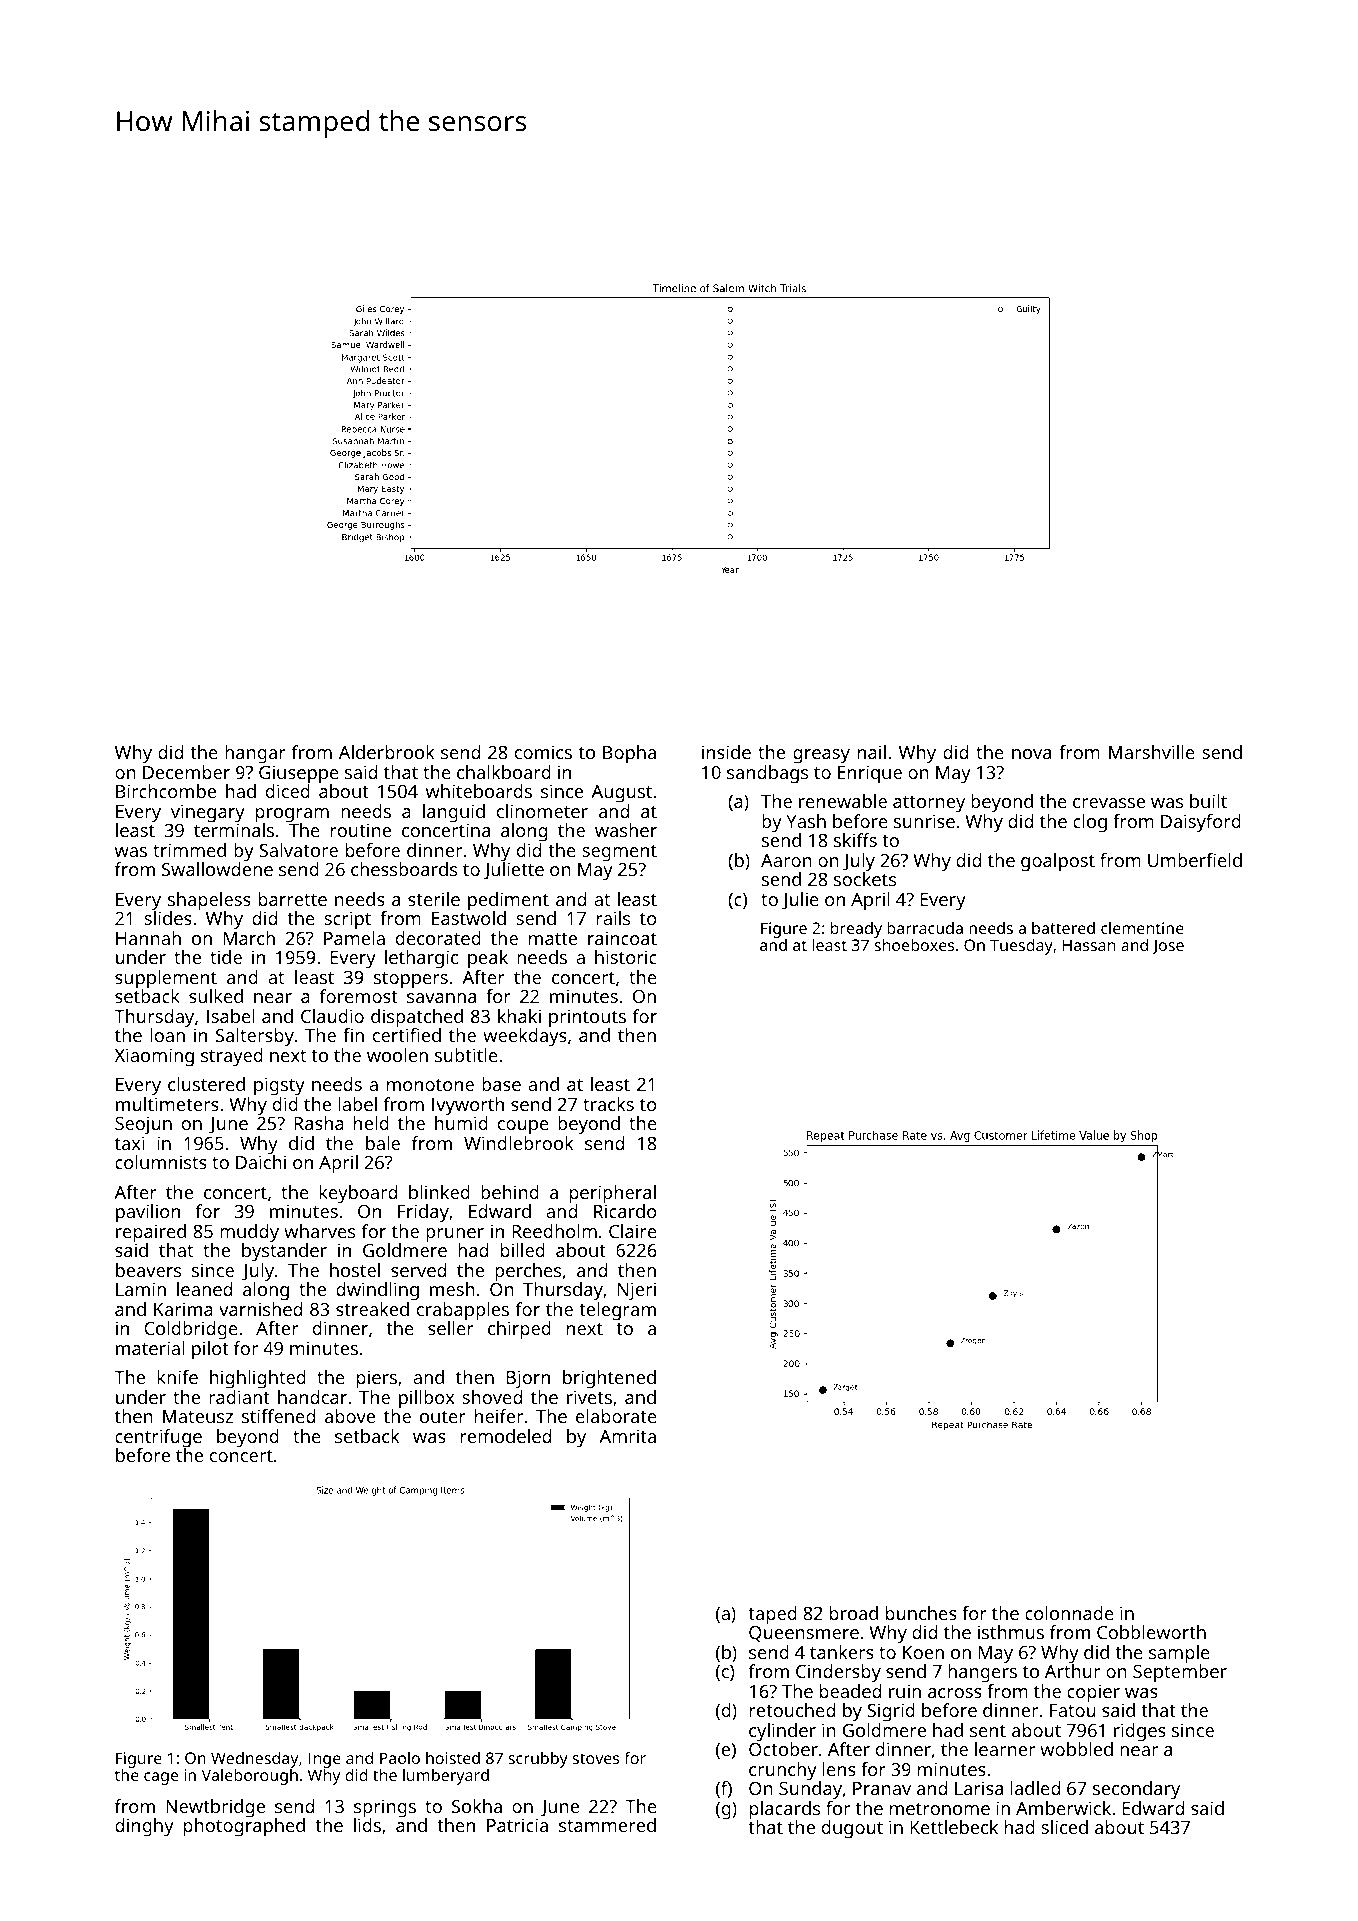 This screenshot has height=1921, width=1358. Describe the element at coordinates (167, 1035) in the screenshot. I see `loan` at that location.
